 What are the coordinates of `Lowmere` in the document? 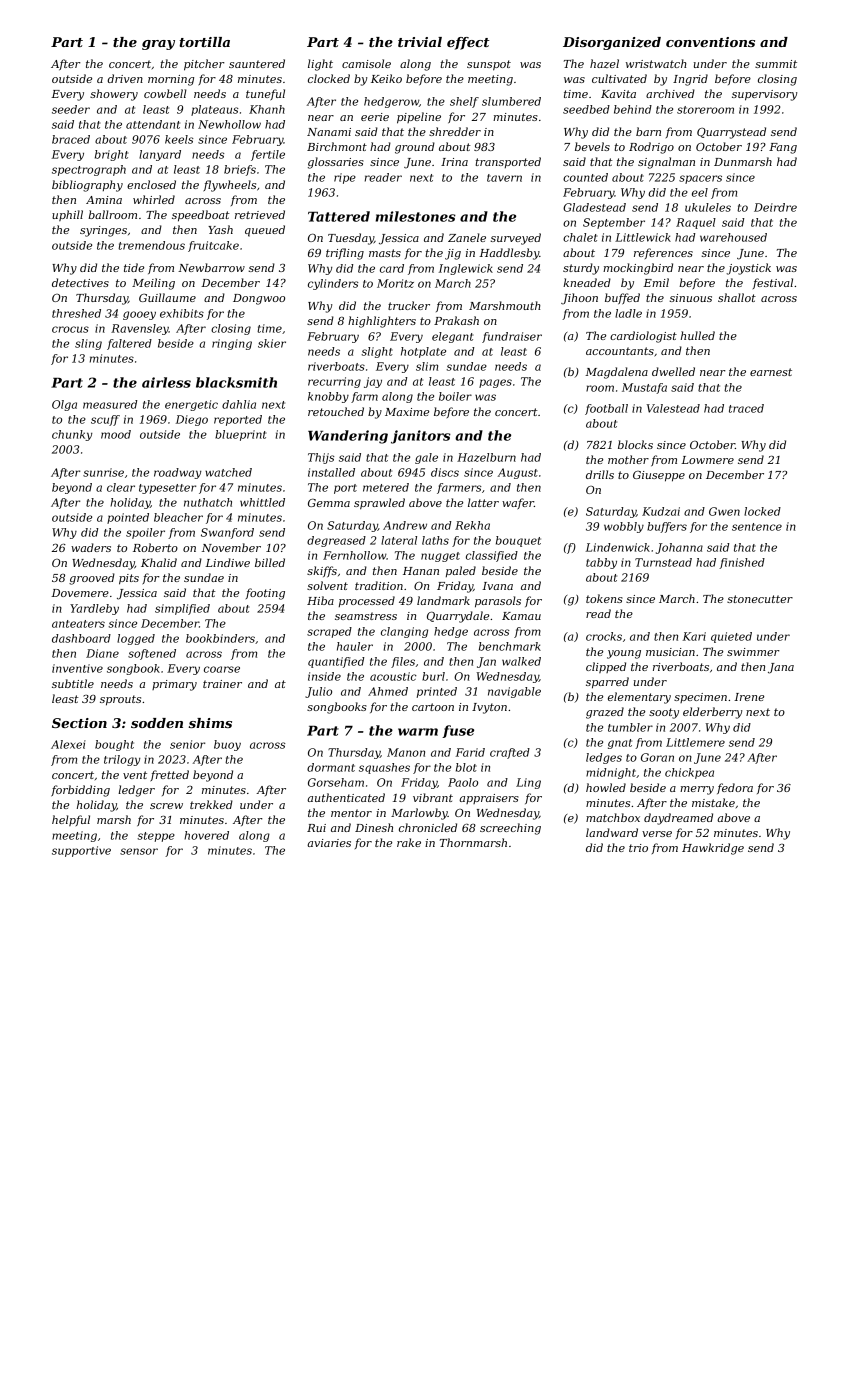 It's located at (707, 460).
